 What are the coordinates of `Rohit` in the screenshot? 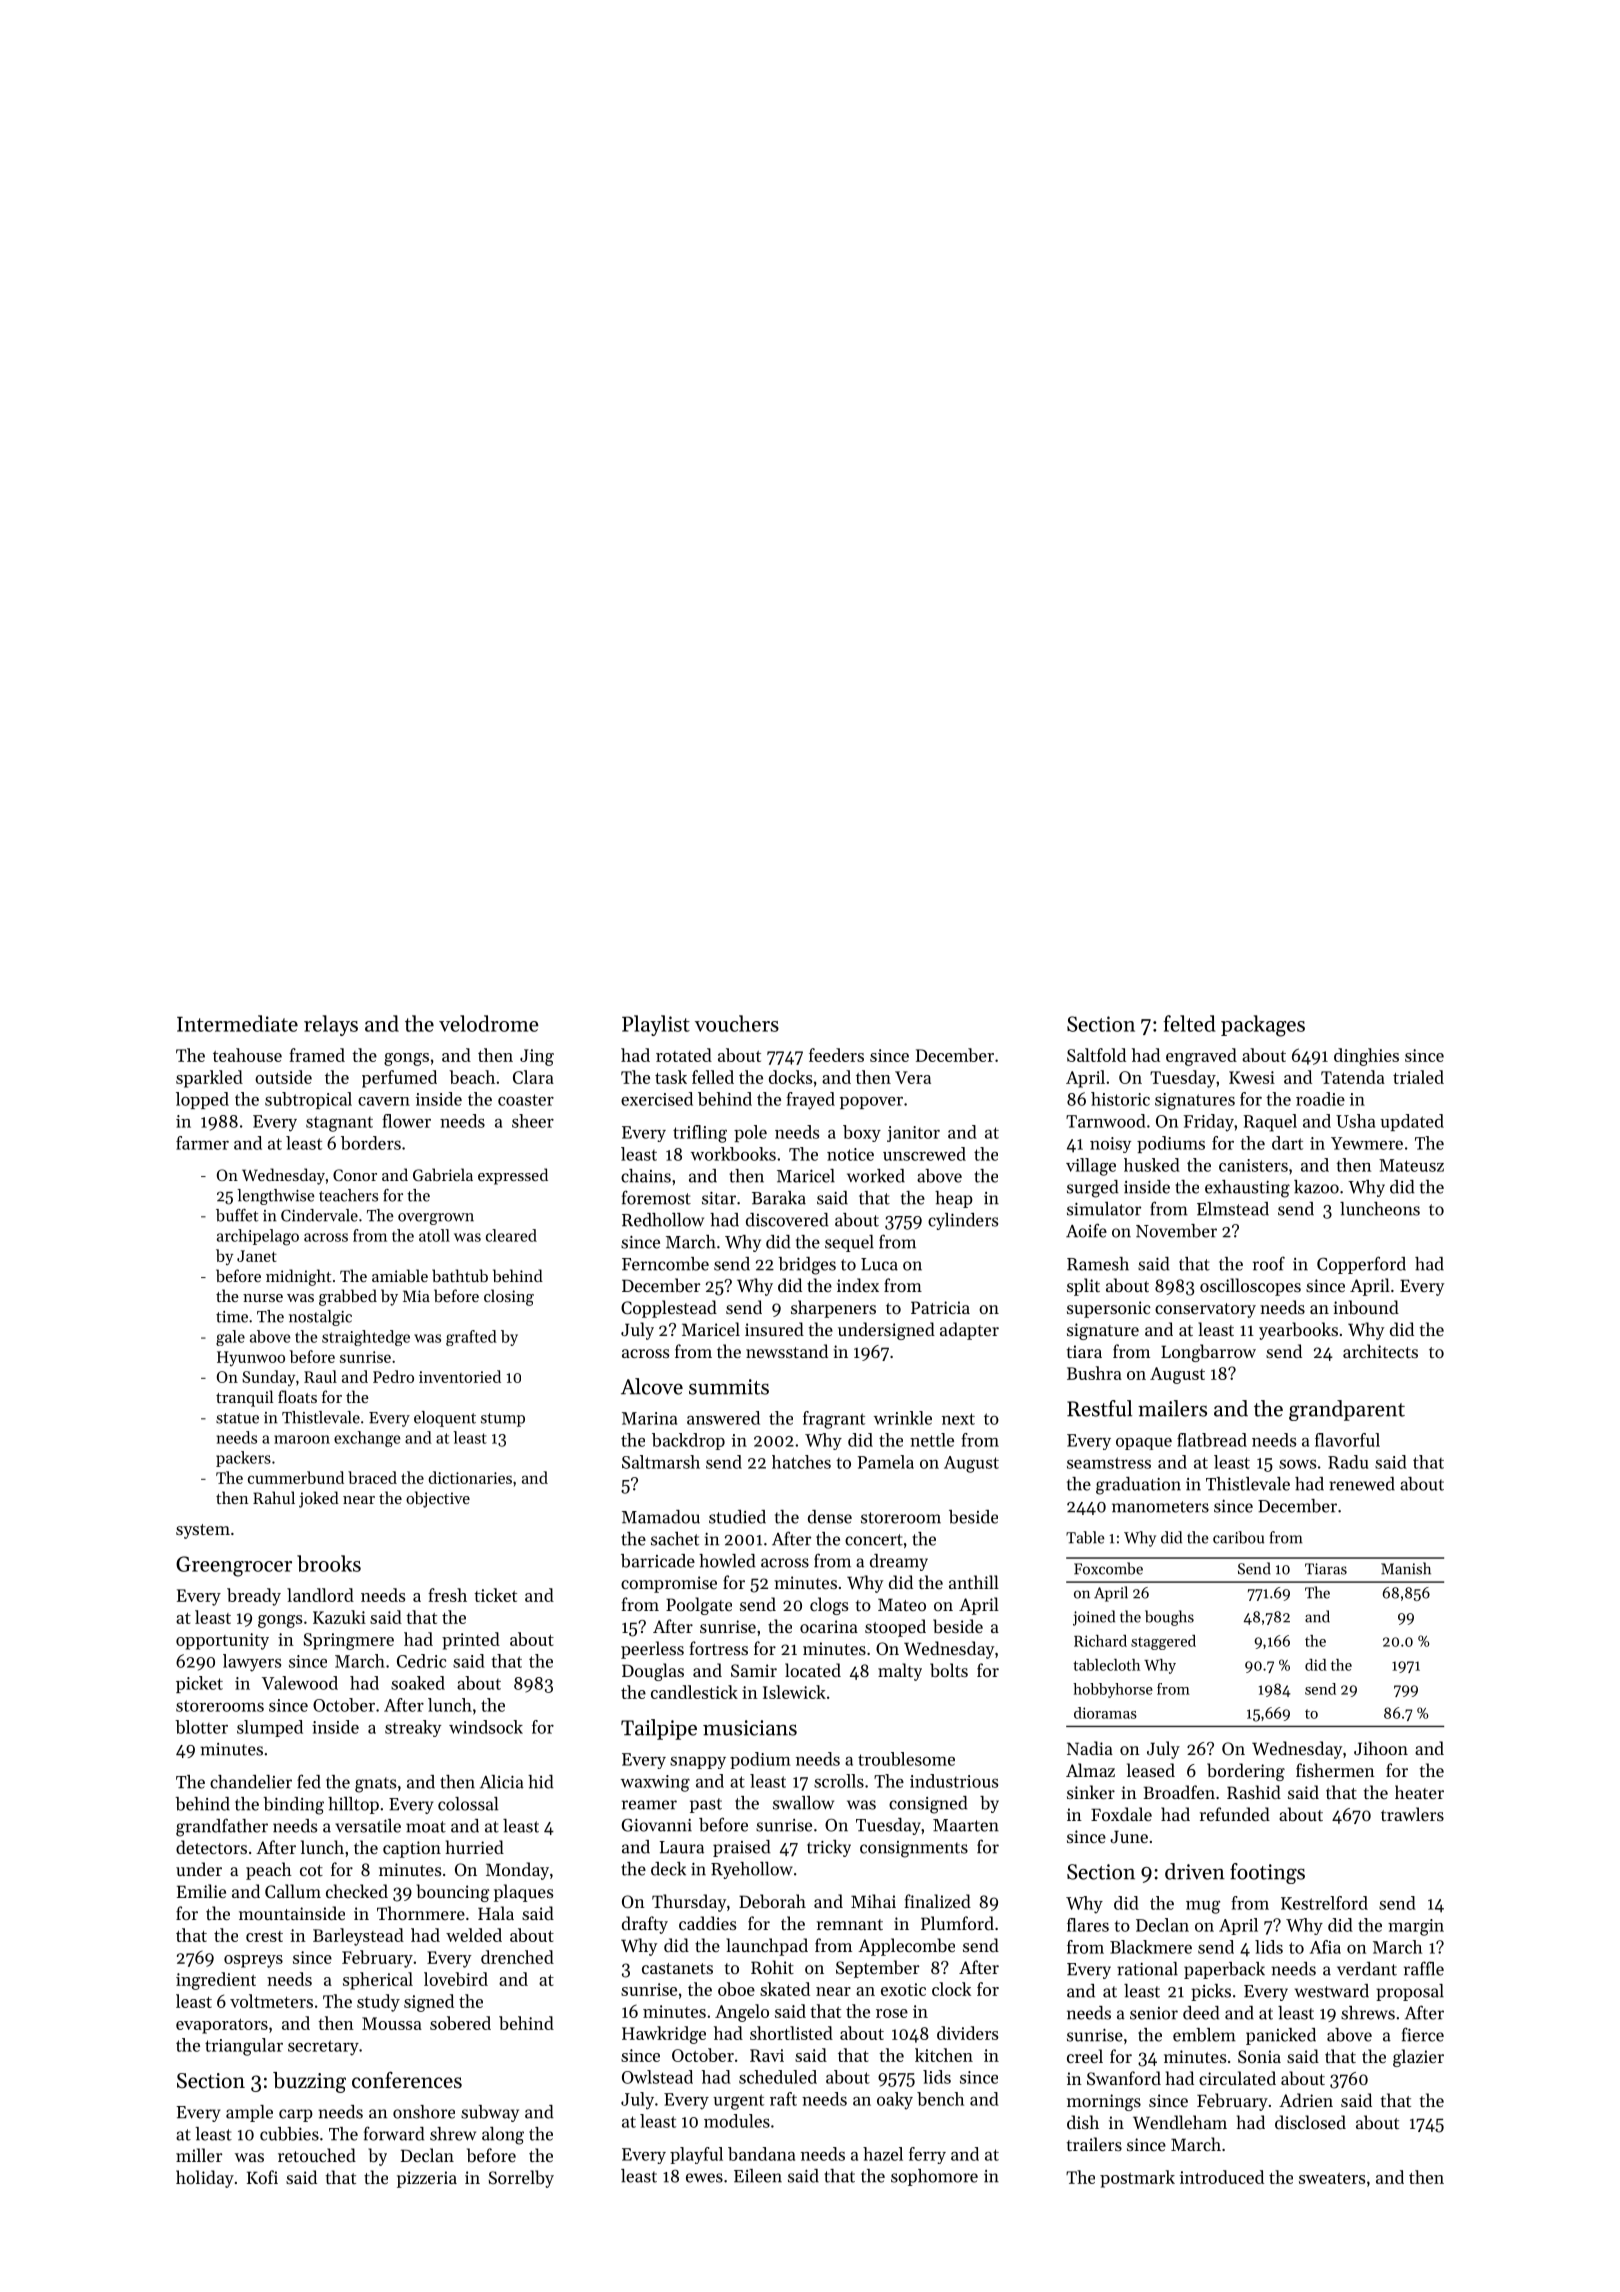 It's located at (772, 1967).
